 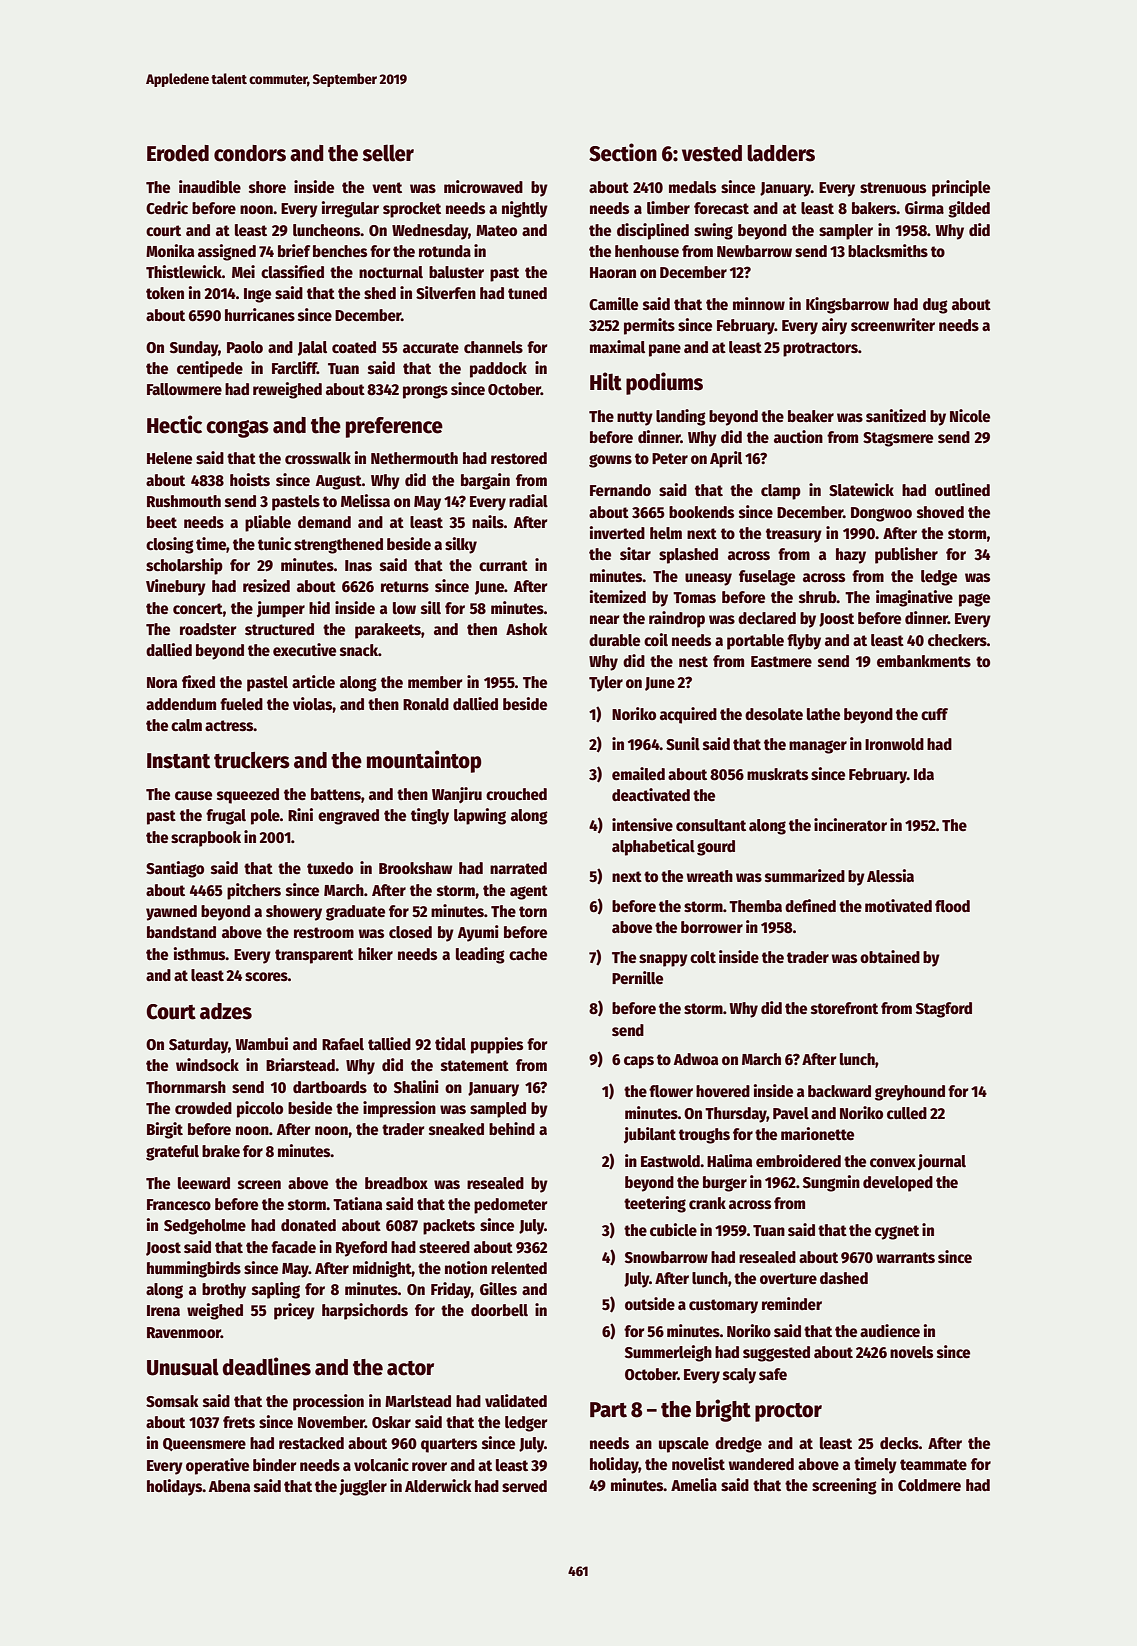 I want to click on hid, so click(x=319, y=607).
